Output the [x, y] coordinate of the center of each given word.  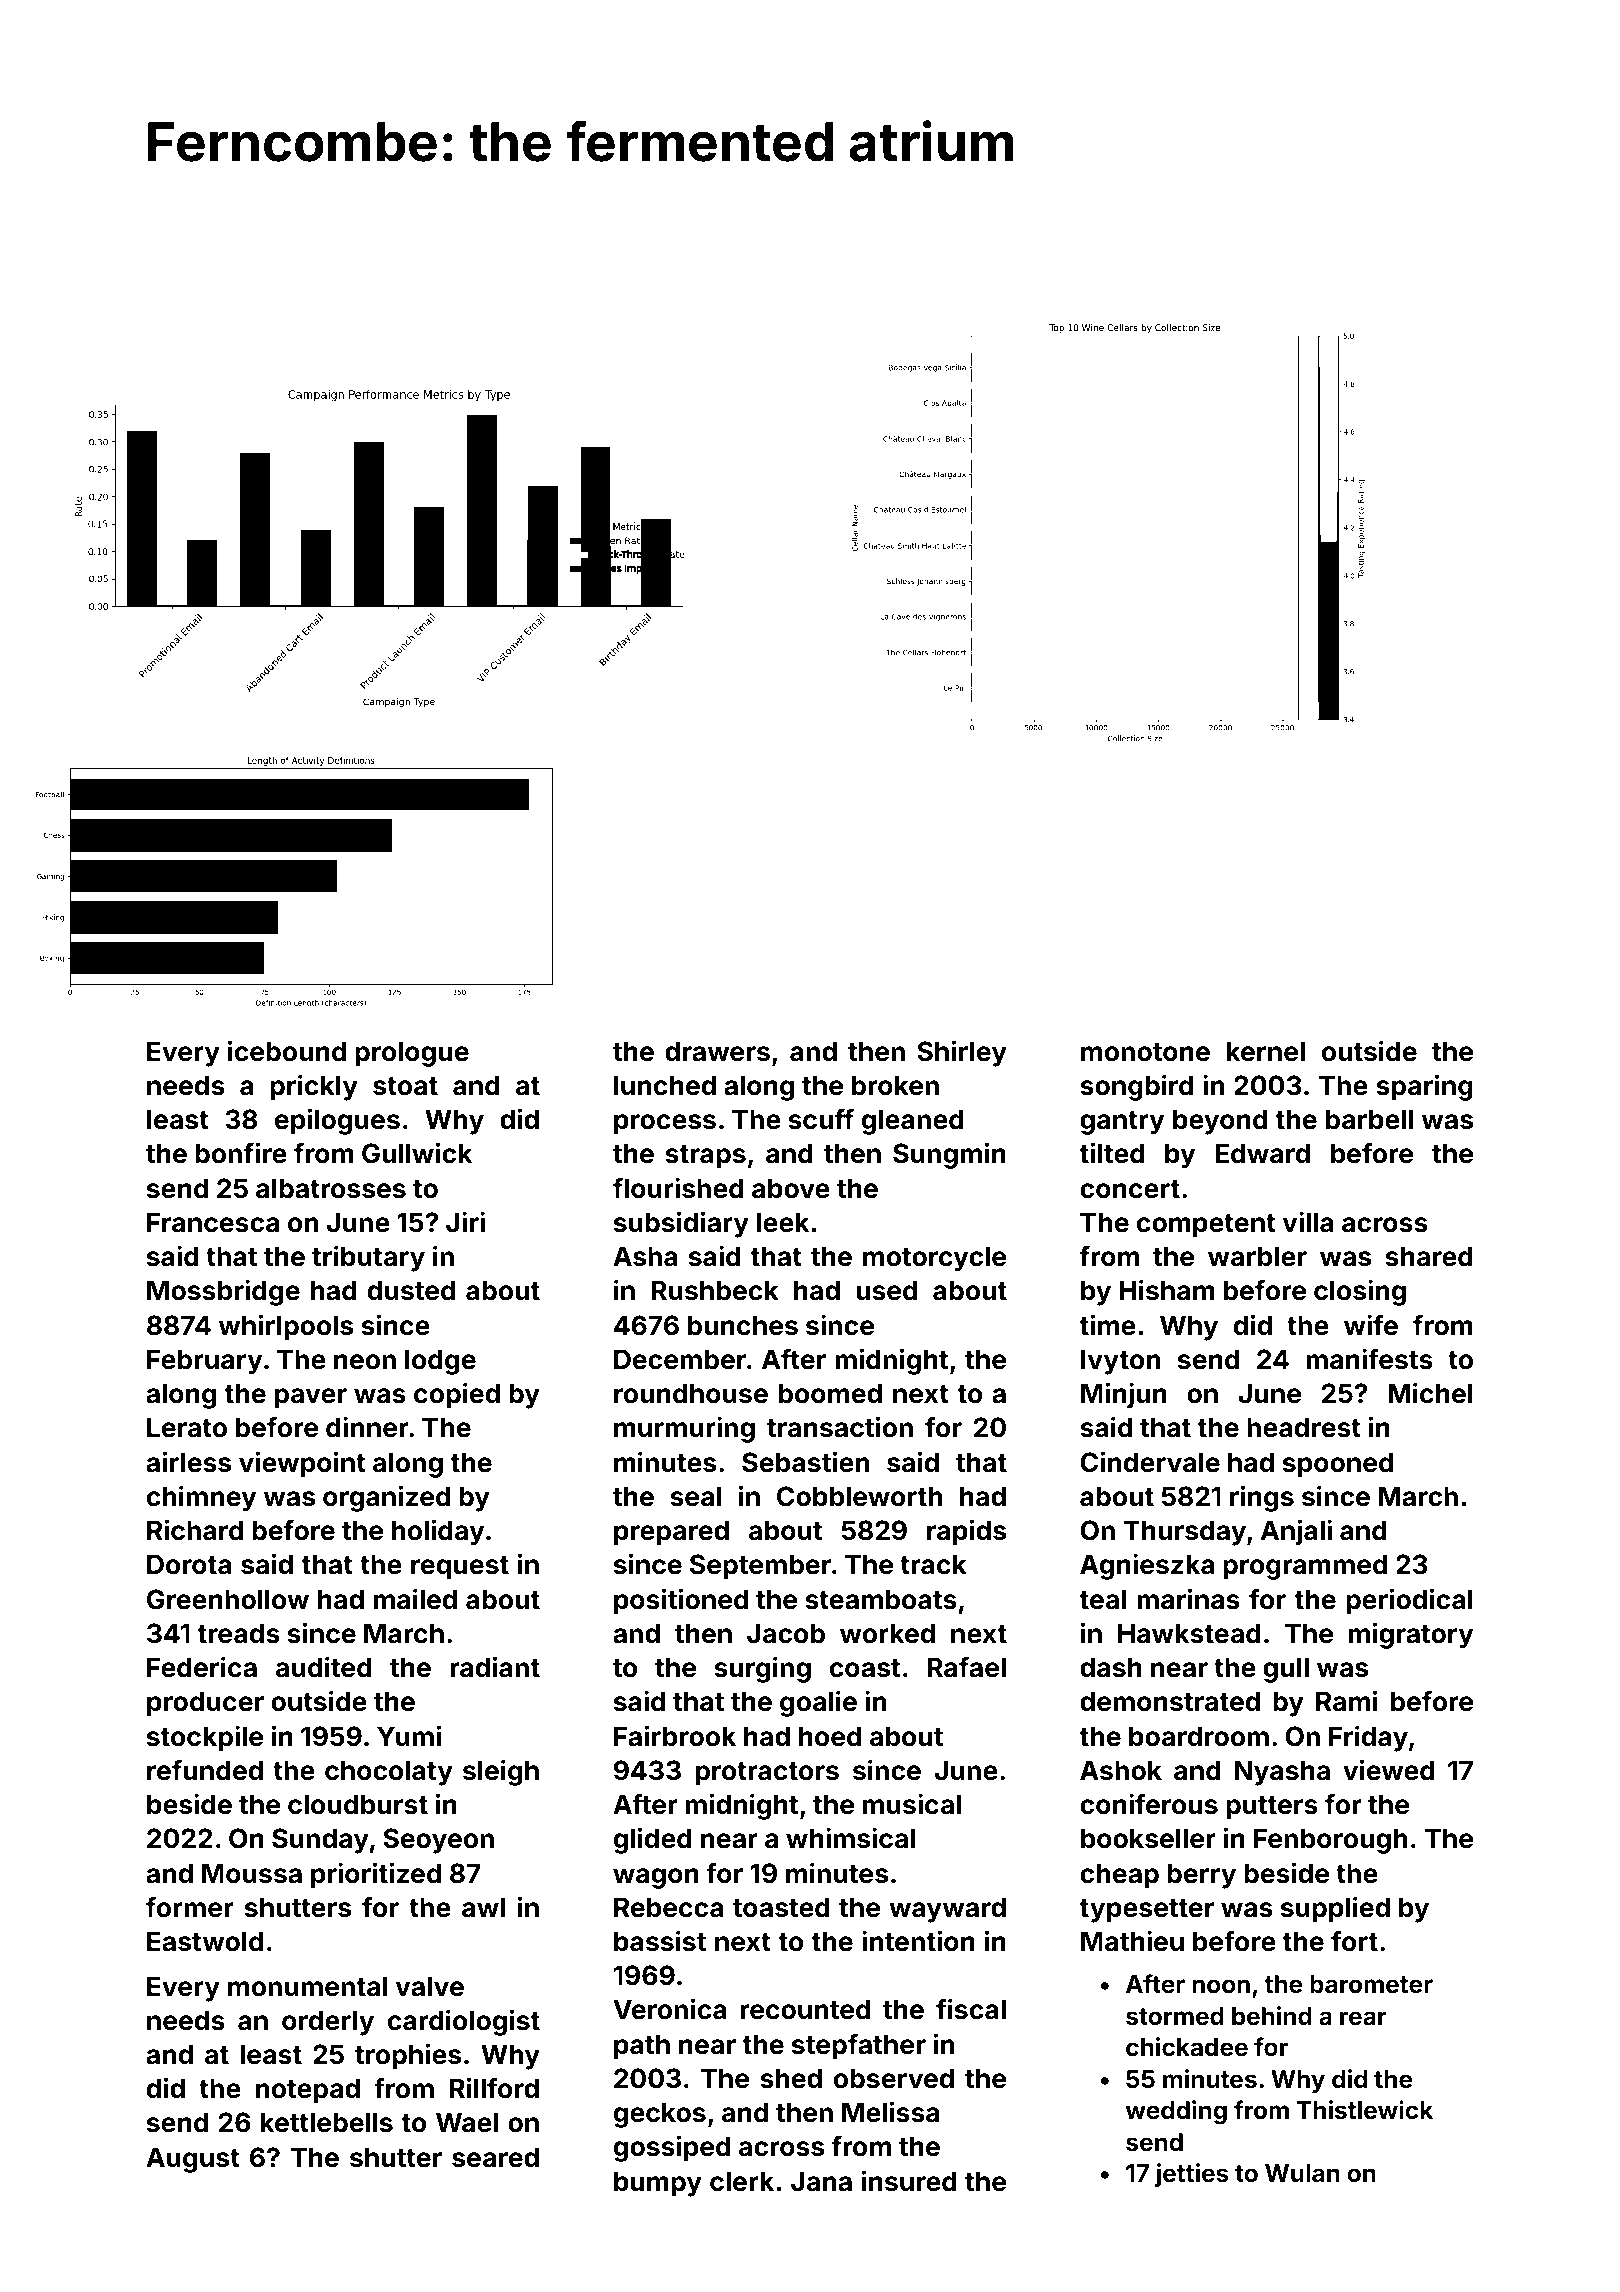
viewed [1389, 1770]
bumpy [658, 2184]
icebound [287, 1051]
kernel [1266, 1051]
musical [912, 1804]
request [460, 1568]
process [665, 1124]
